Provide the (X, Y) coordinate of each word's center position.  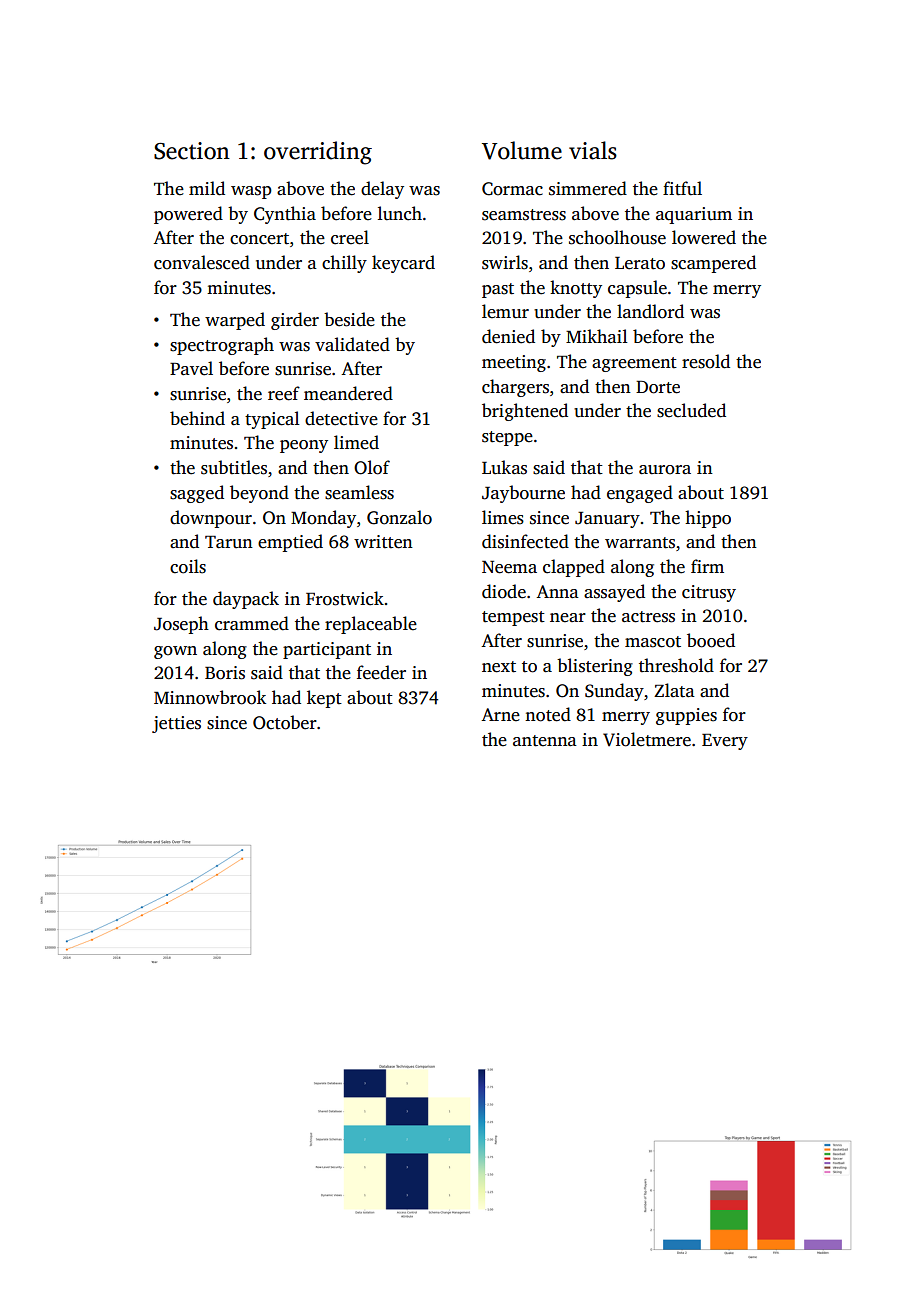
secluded (691, 410)
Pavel (191, 368)
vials (593, 150)
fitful (682, 188)
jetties (176, 724)
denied (508, 336)
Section (192, 151)
